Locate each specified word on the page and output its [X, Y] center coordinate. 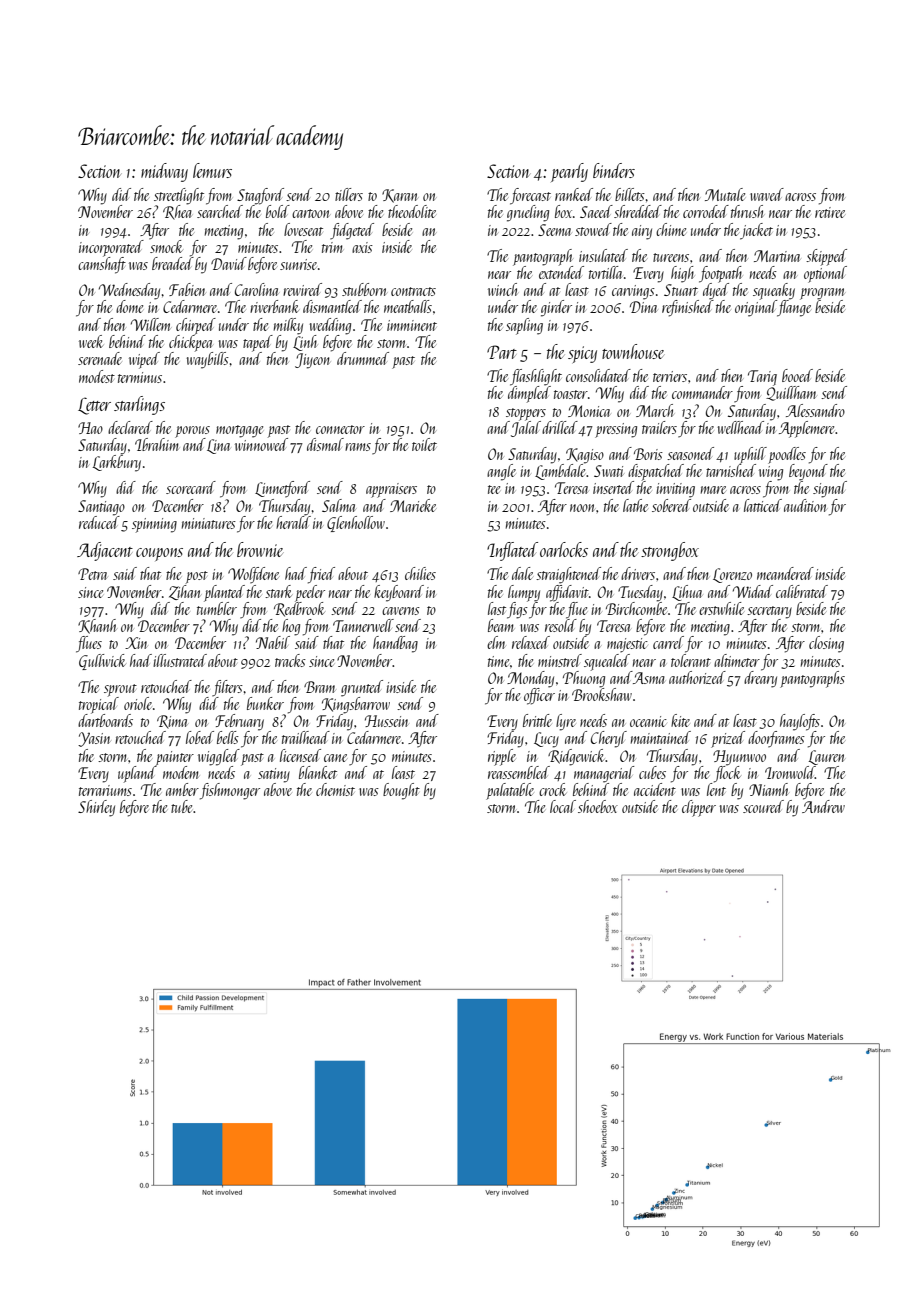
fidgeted [352, 231]
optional [825, 274]
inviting [675, 490]
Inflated [512, 551]
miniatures [209, 523]
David [229, 263]
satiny [274, 775]
